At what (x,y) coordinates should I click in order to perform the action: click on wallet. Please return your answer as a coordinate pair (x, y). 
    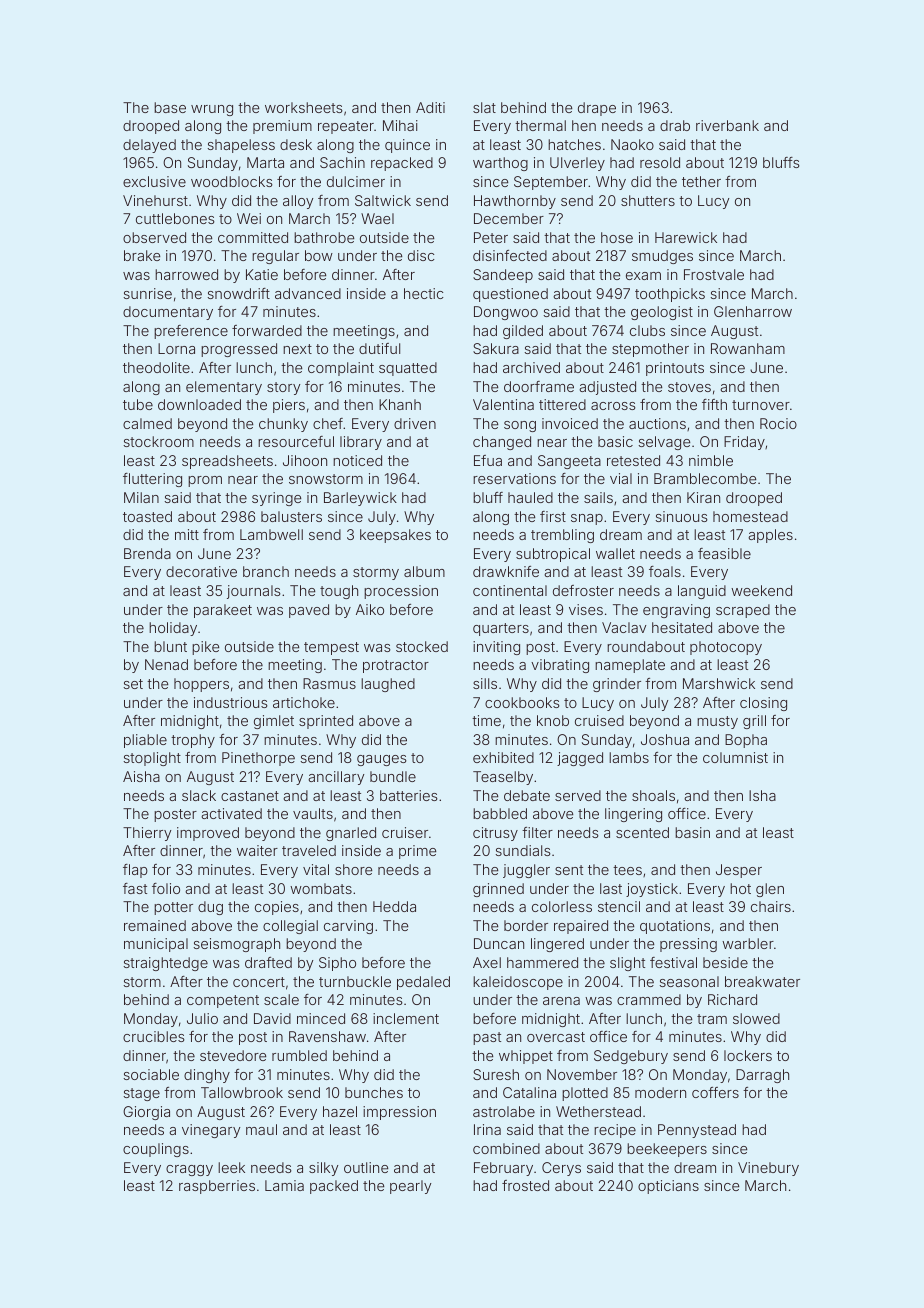
    Looking at the image, I should click on (615, 553).
